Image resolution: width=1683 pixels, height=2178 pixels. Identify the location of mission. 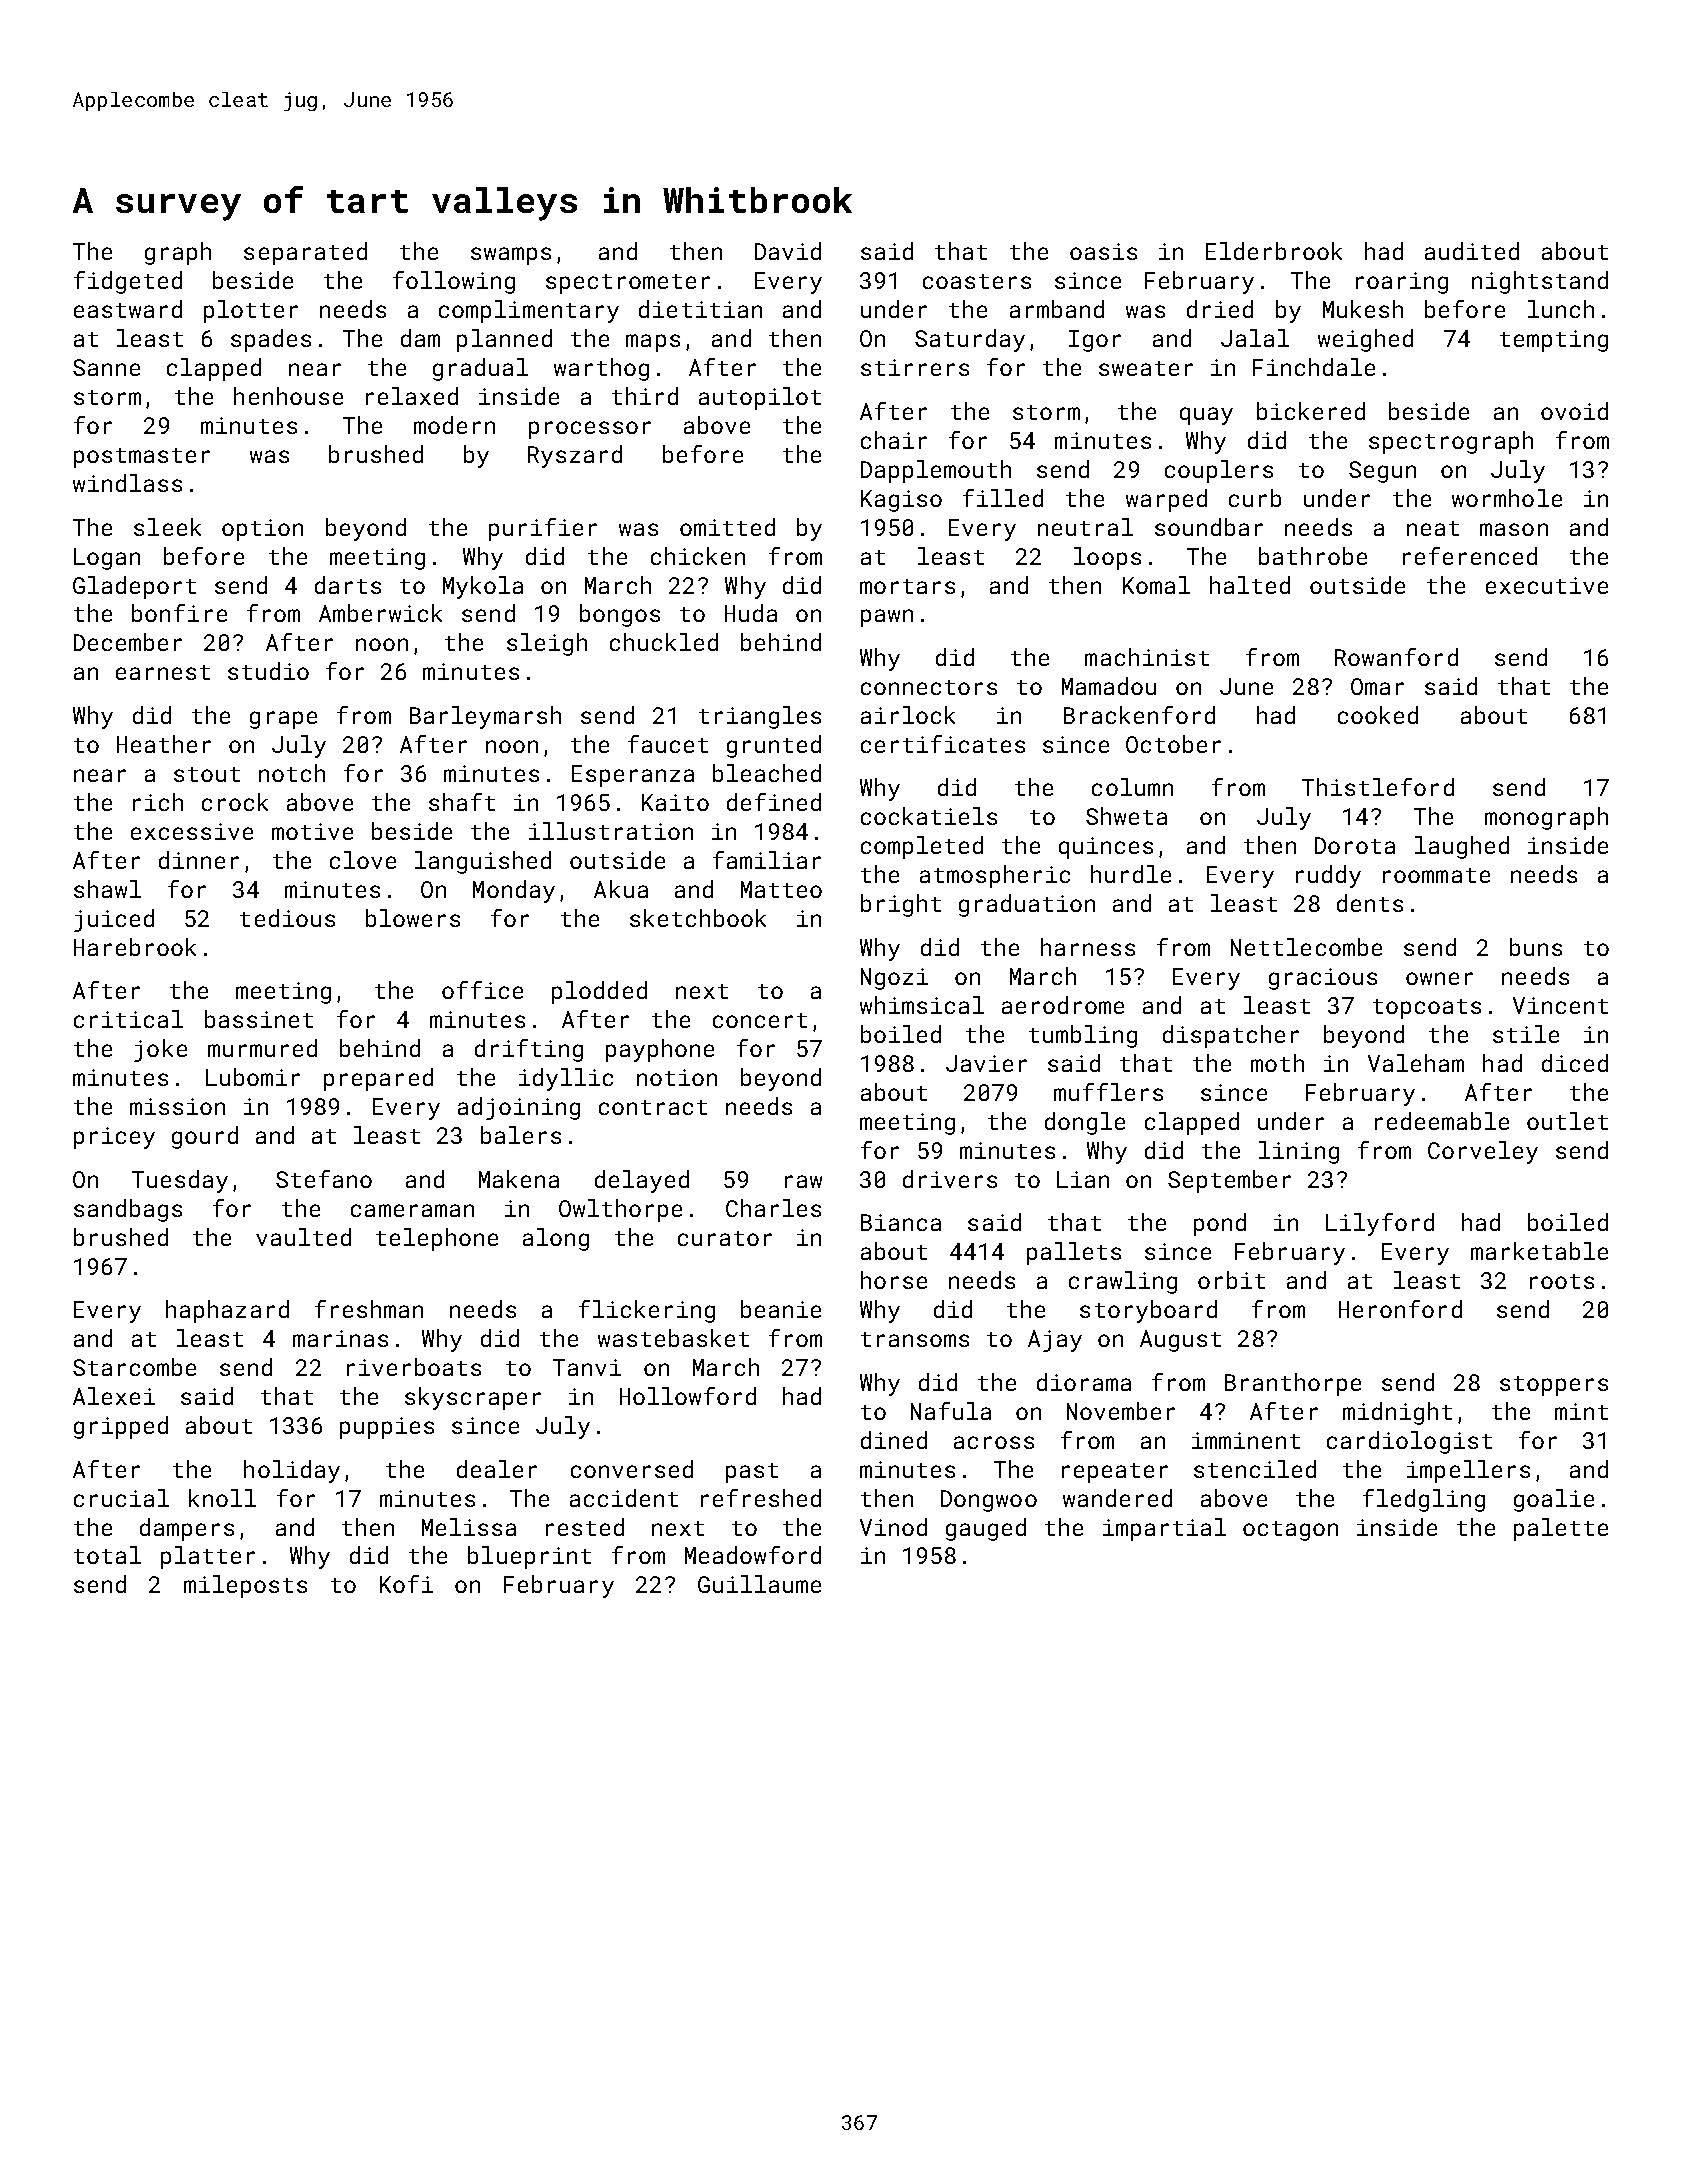
(177, 1106).
